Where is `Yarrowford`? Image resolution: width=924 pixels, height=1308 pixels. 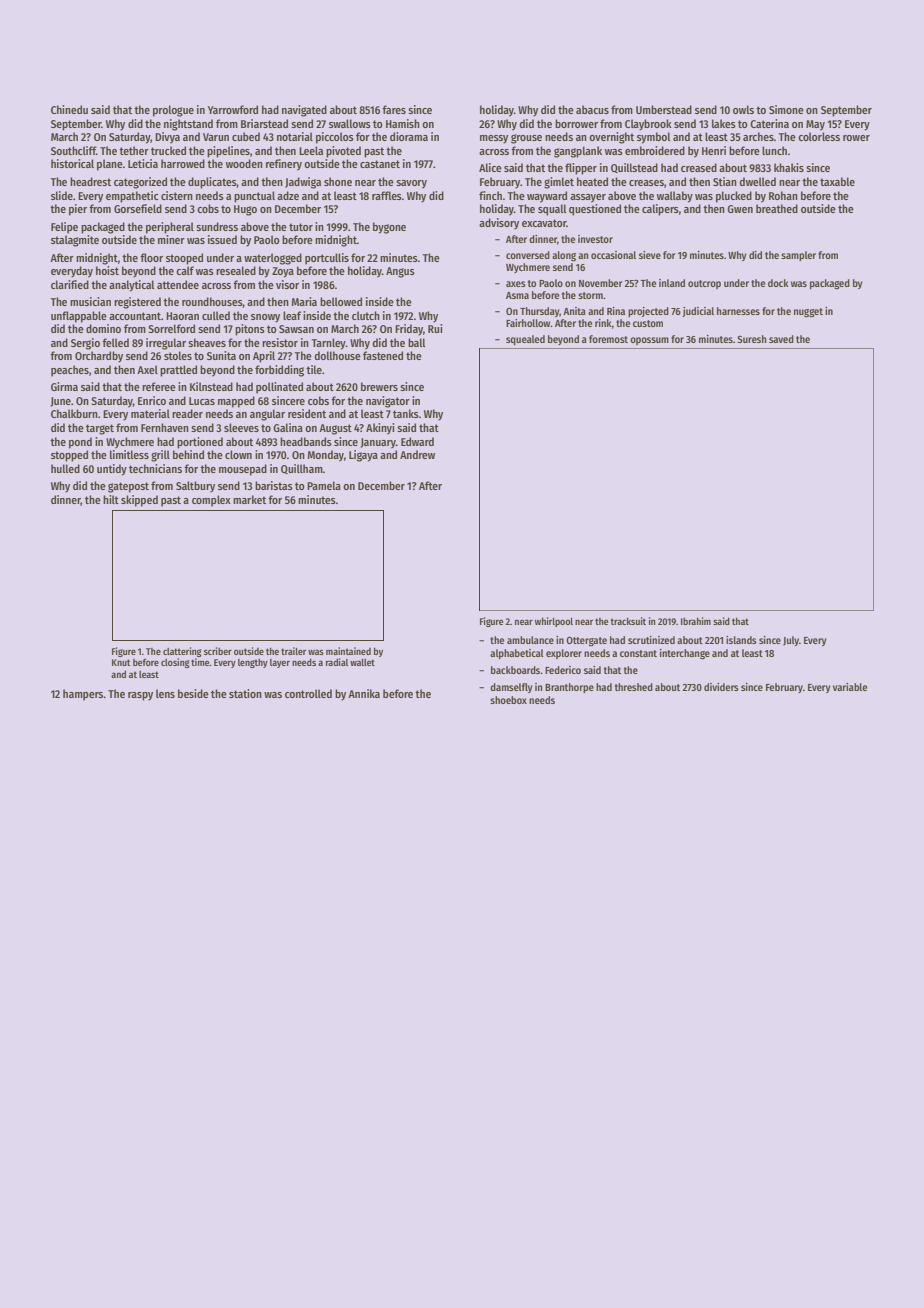 Yarrowford is located at coordinates (233, 109).
